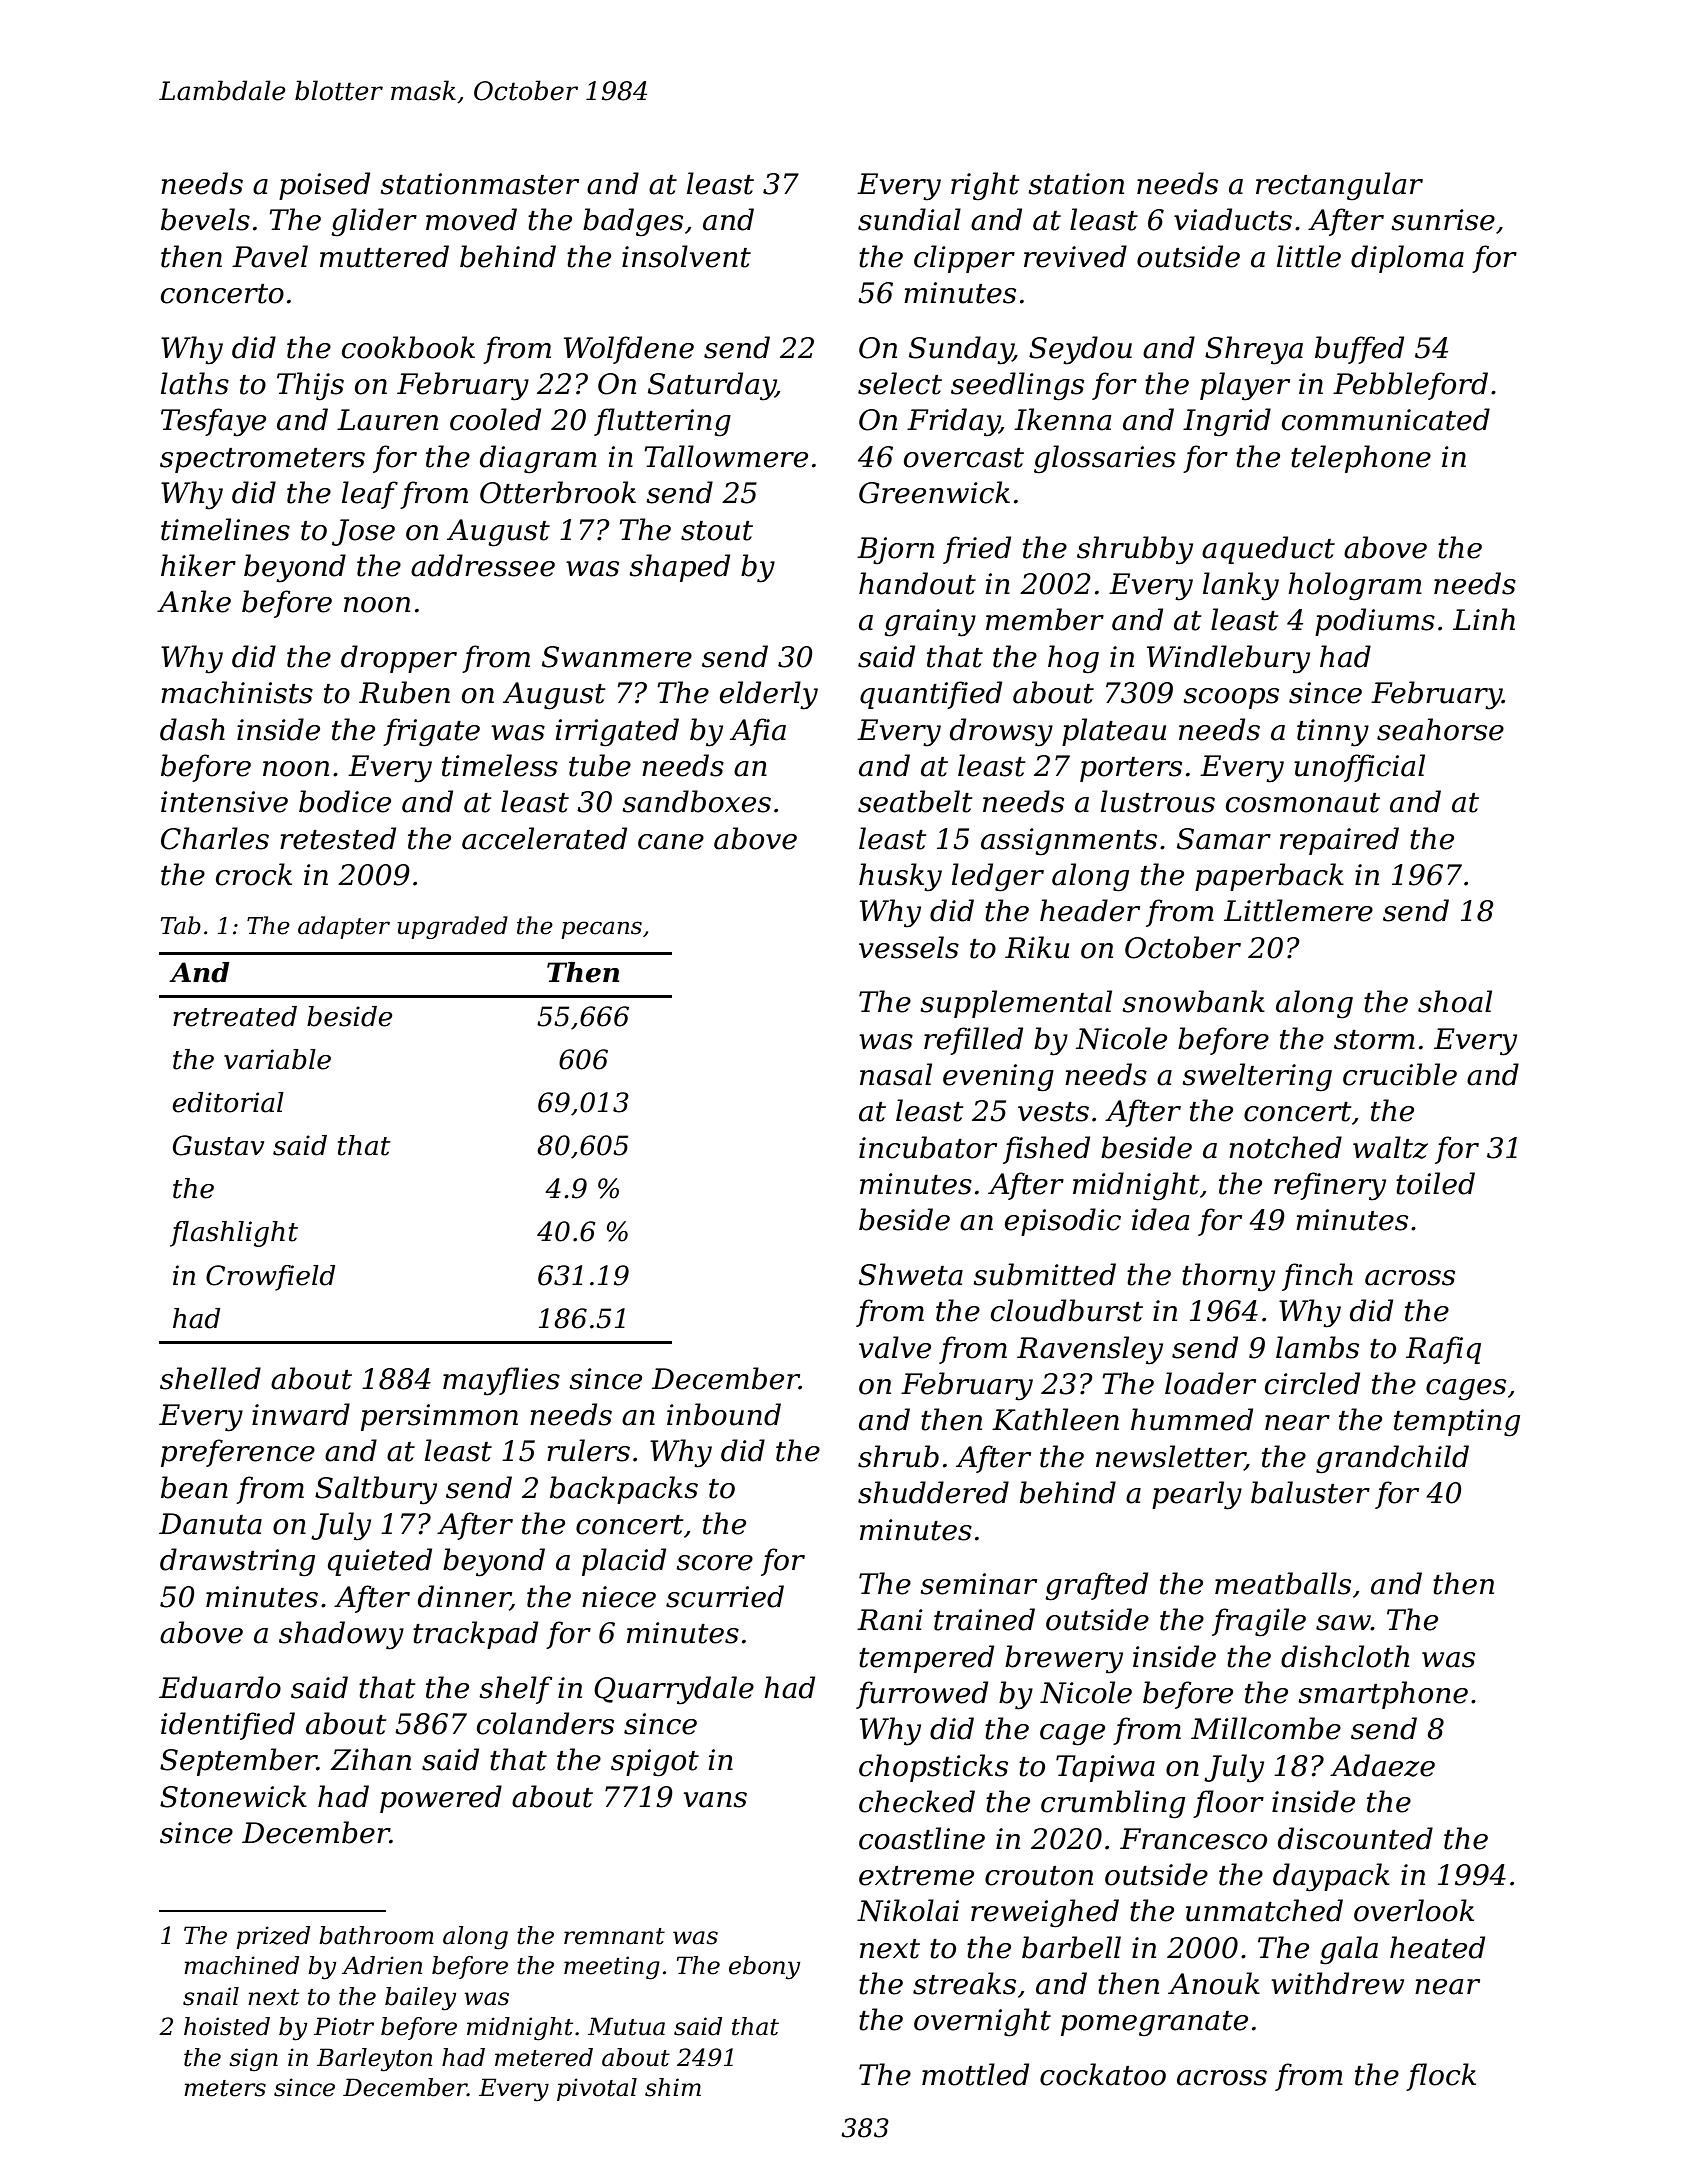  I want to click on episodic, so click(1063, 1222).
